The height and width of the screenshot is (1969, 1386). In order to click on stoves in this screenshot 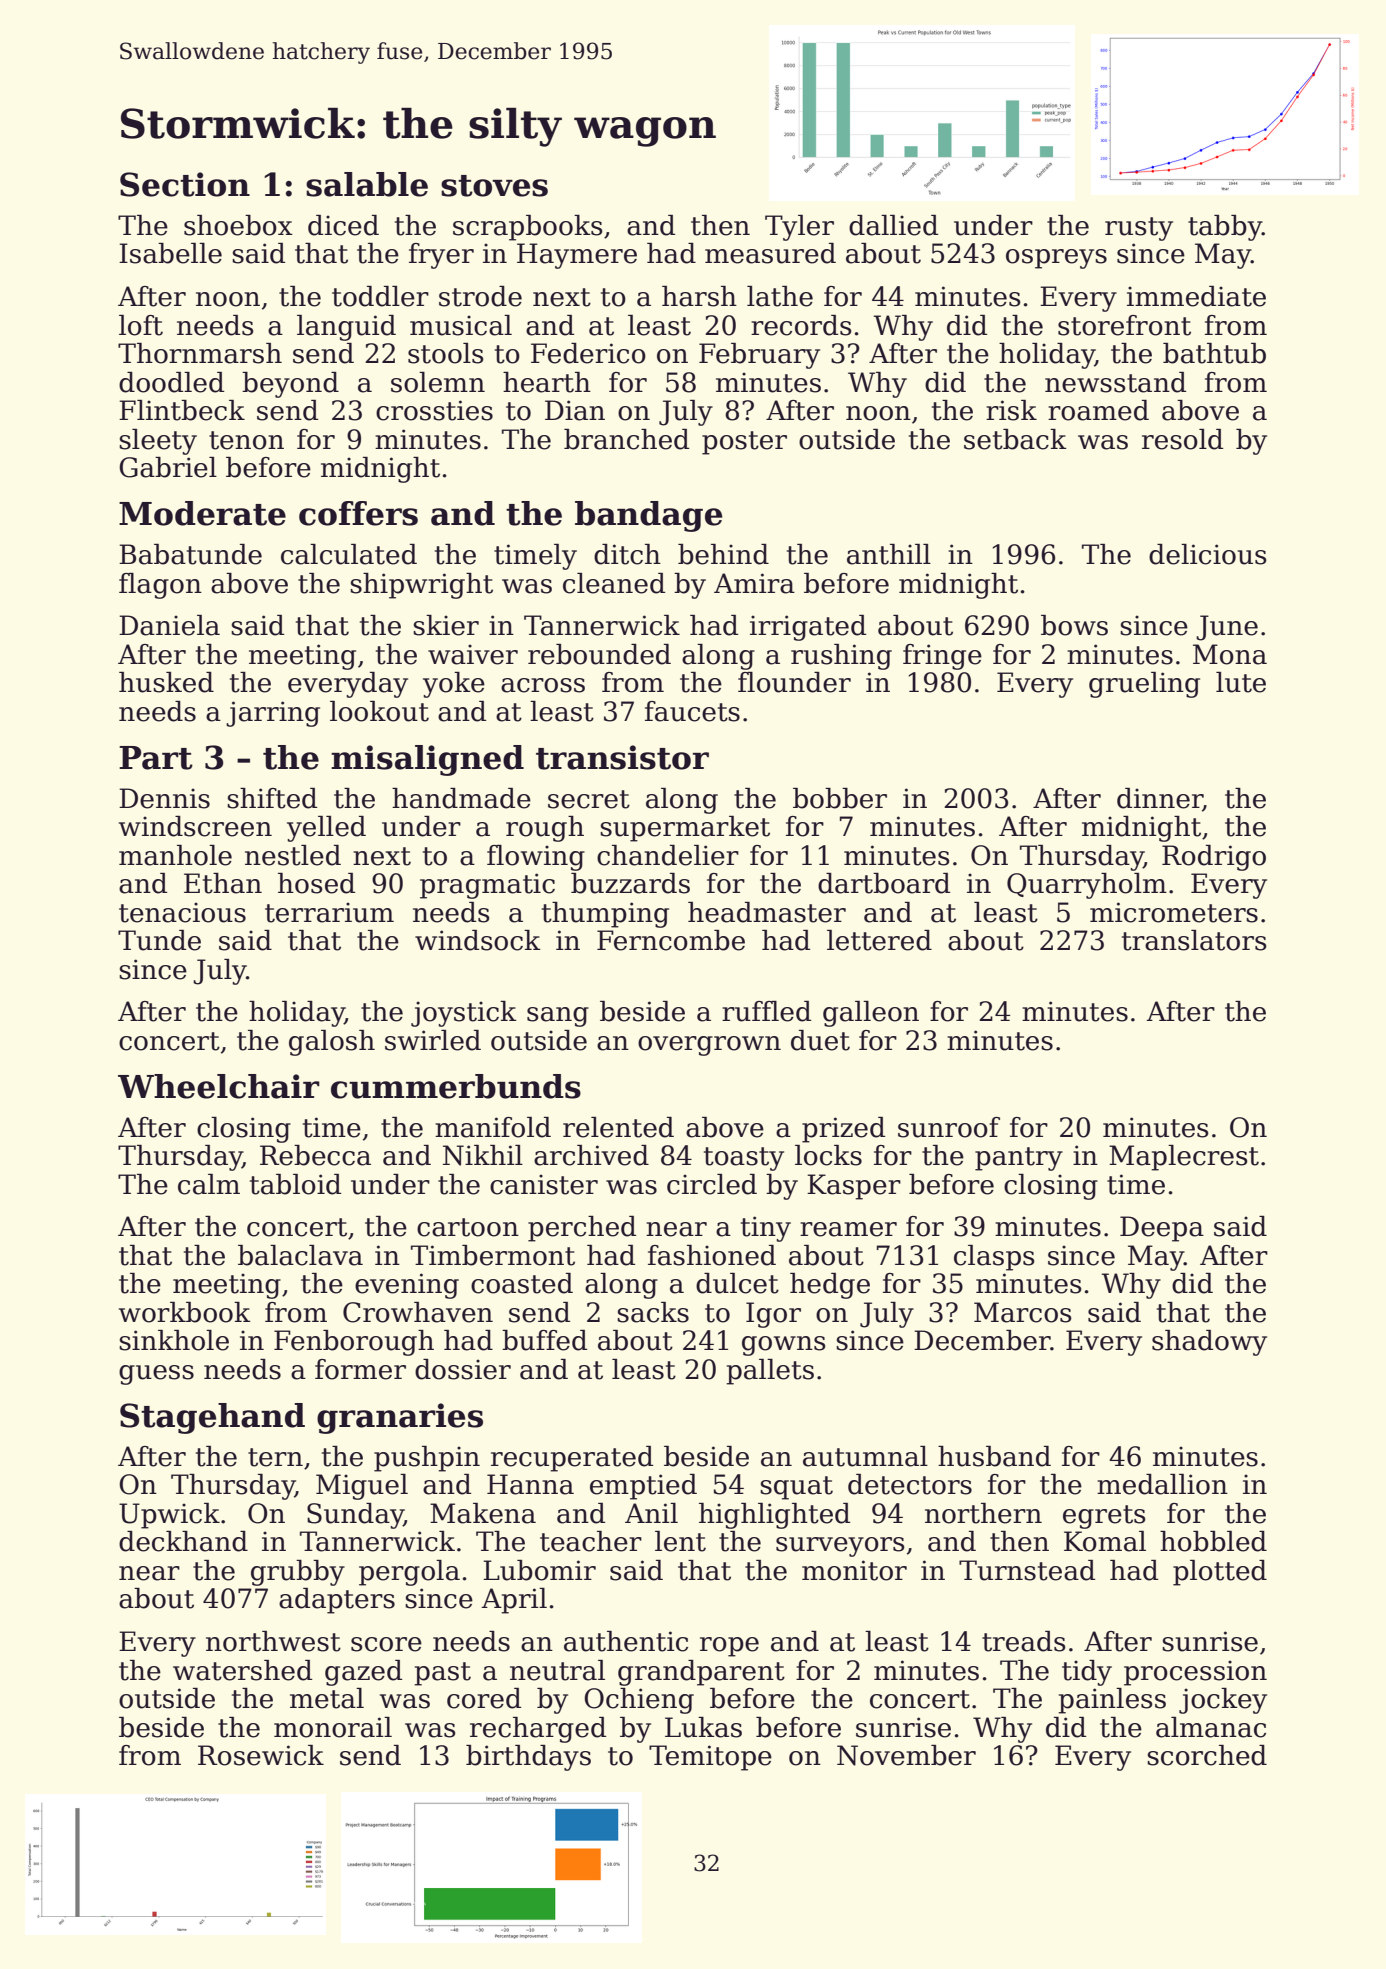, I will do `click(494, 186)`.
